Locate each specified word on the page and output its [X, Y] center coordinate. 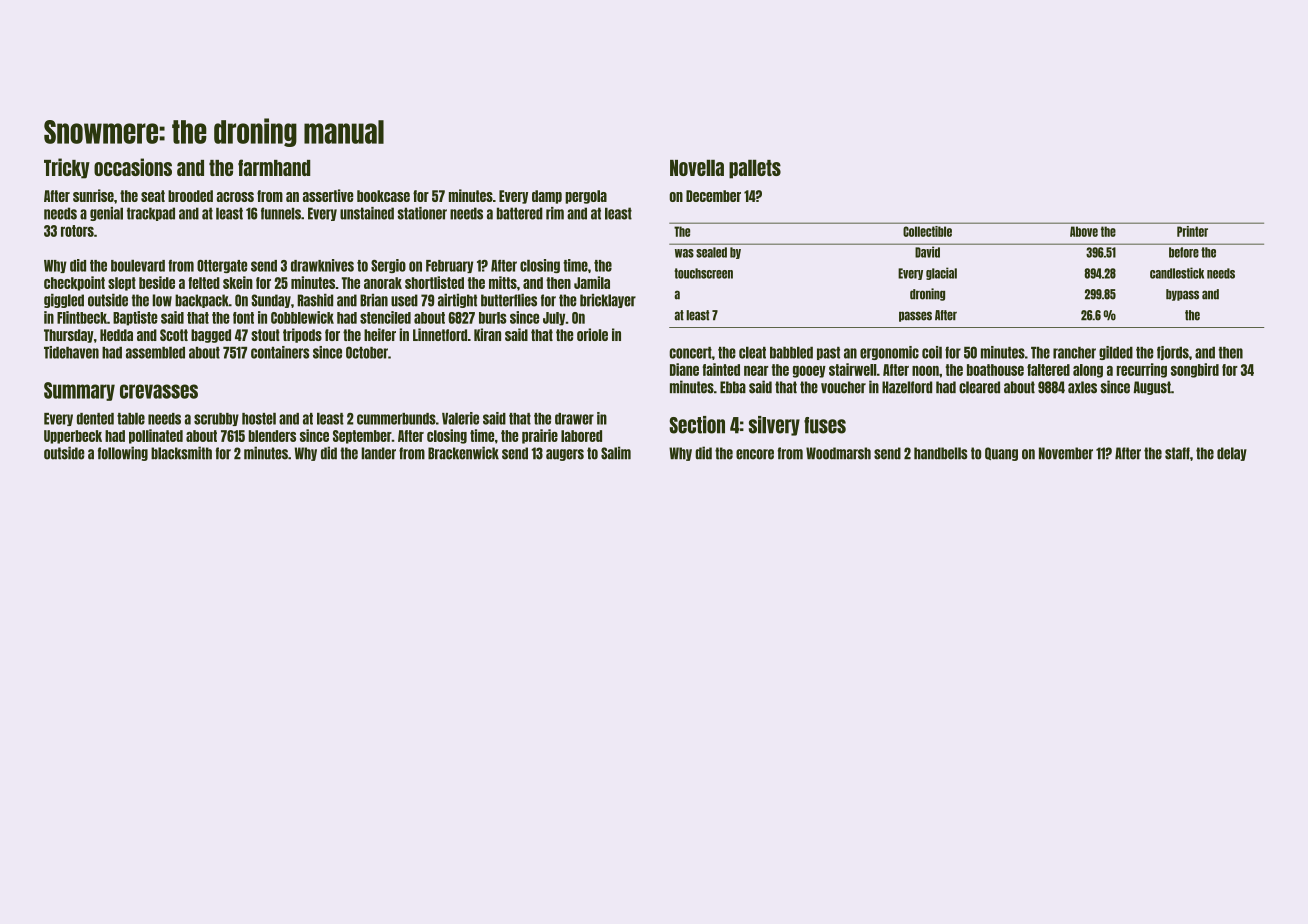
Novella [697, 167]
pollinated [156, 436]
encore [755, 454]
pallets [755, 169]
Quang [1001, 454]
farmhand [274, 167]
